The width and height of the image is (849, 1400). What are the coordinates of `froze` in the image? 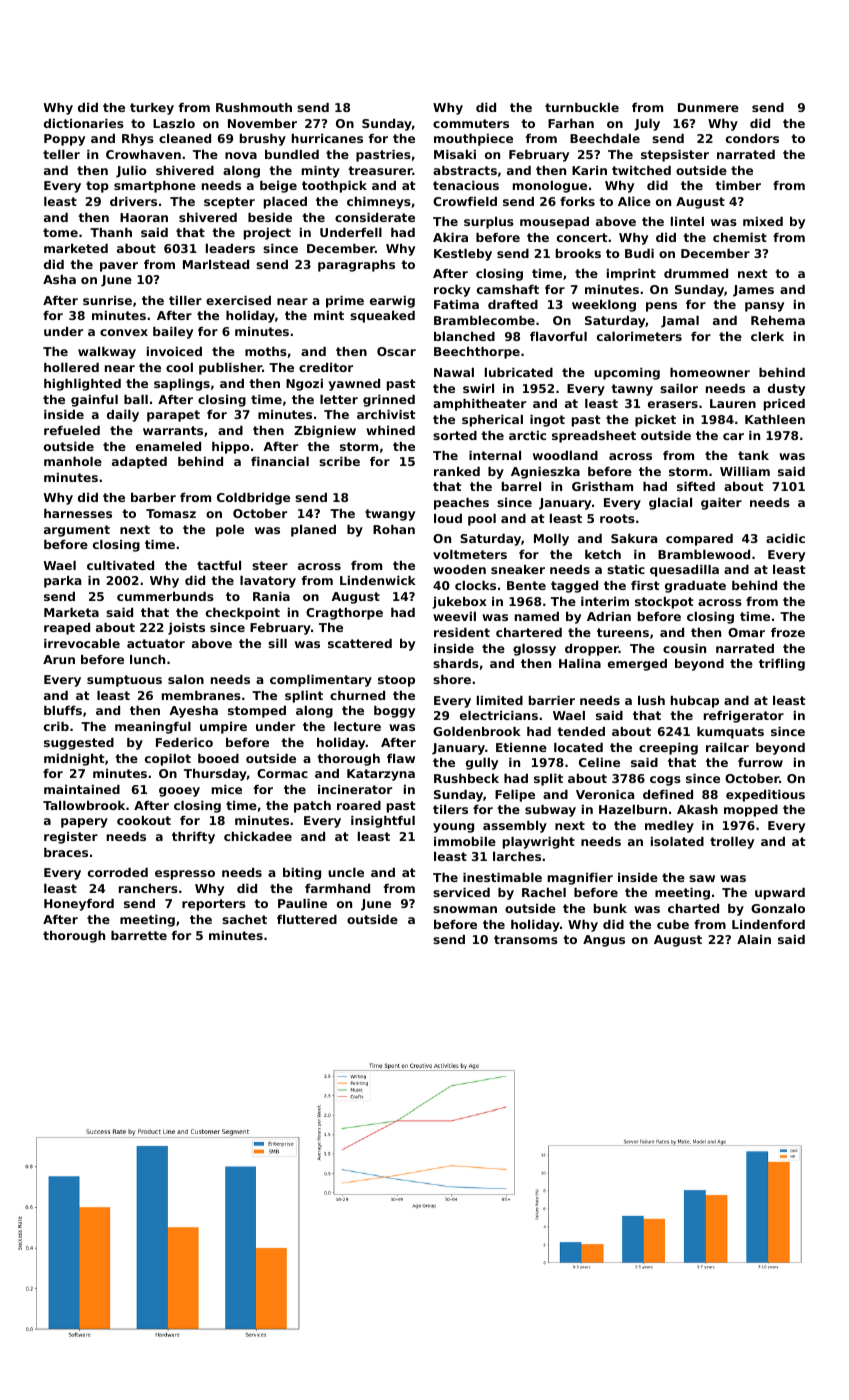 It's located at (788, 632).
